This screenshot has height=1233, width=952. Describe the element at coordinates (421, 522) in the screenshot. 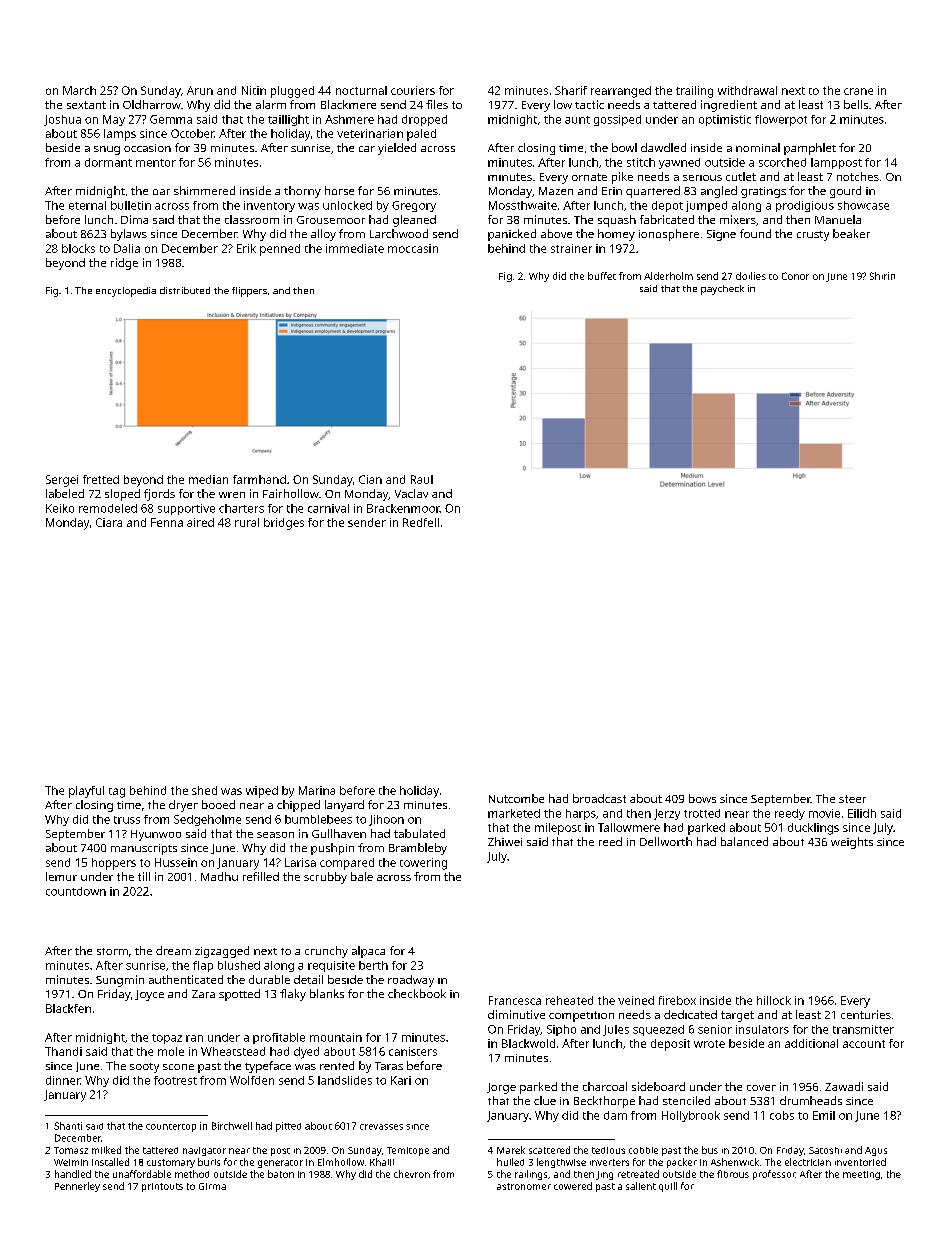

I see `Redfell` at that location.
